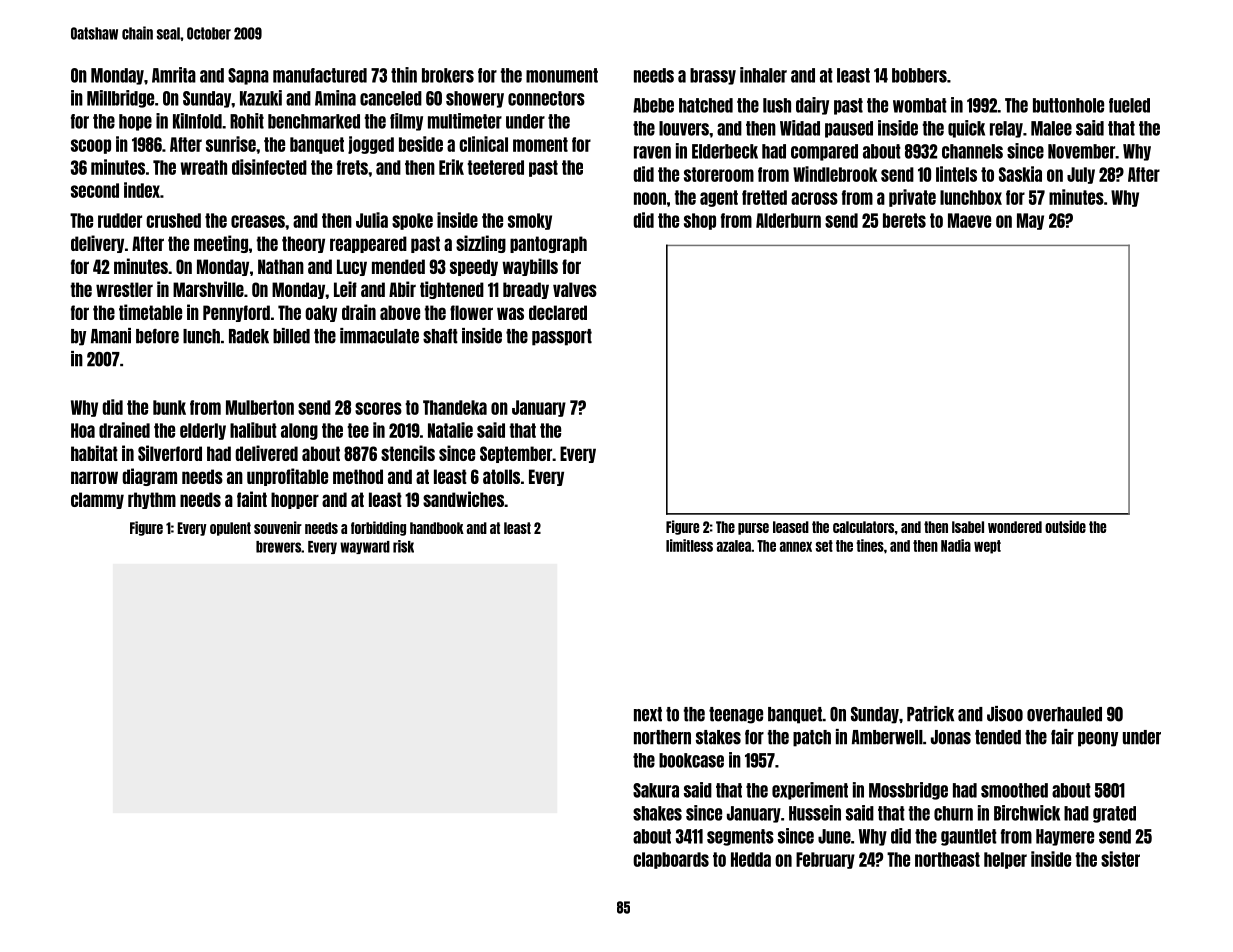  Describe the element at coordinates (648, 714) in the image. I see `next` at that location.
